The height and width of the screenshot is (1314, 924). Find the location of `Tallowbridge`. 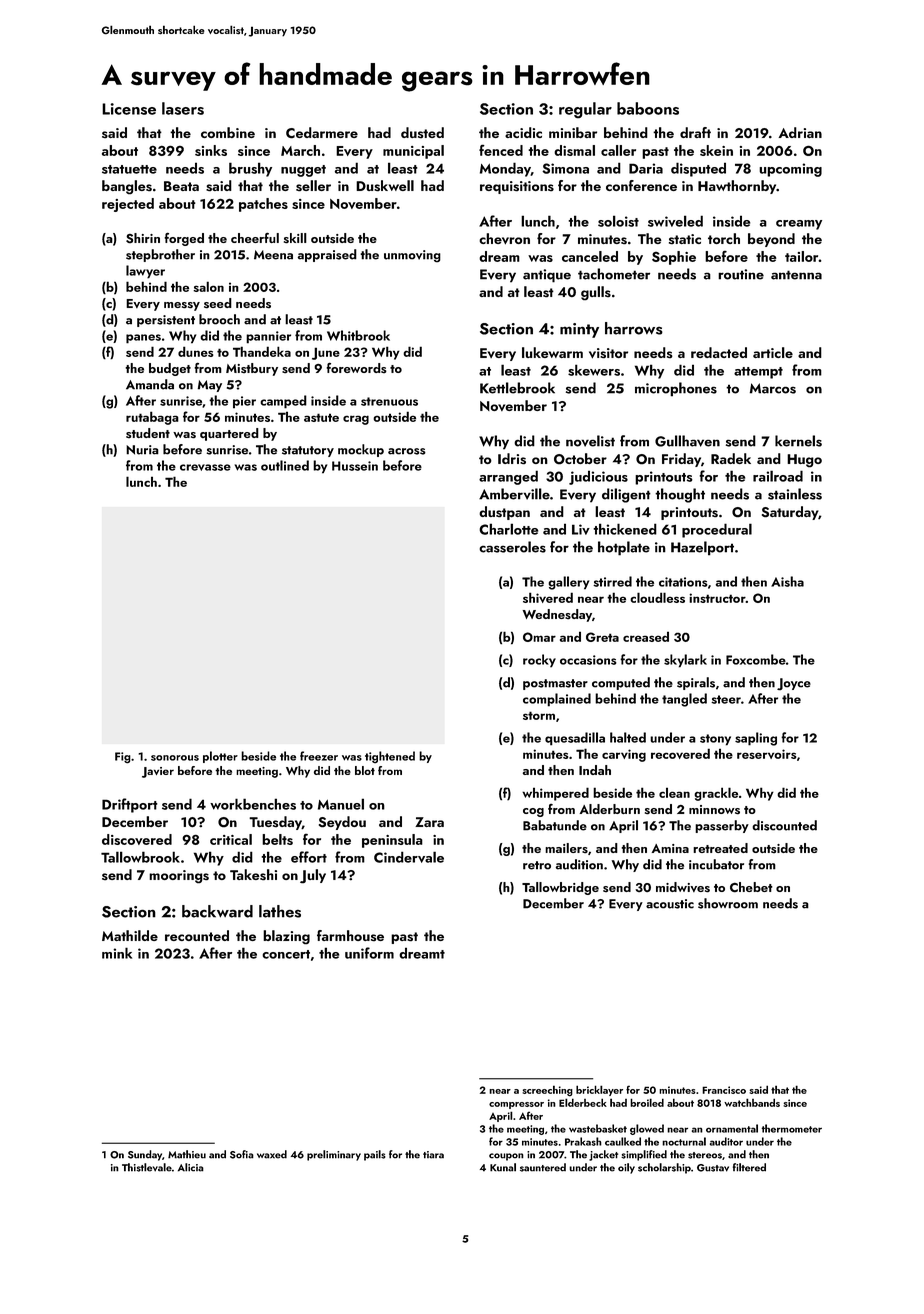

Tallowbridge is located at coordinates (560, 888).
